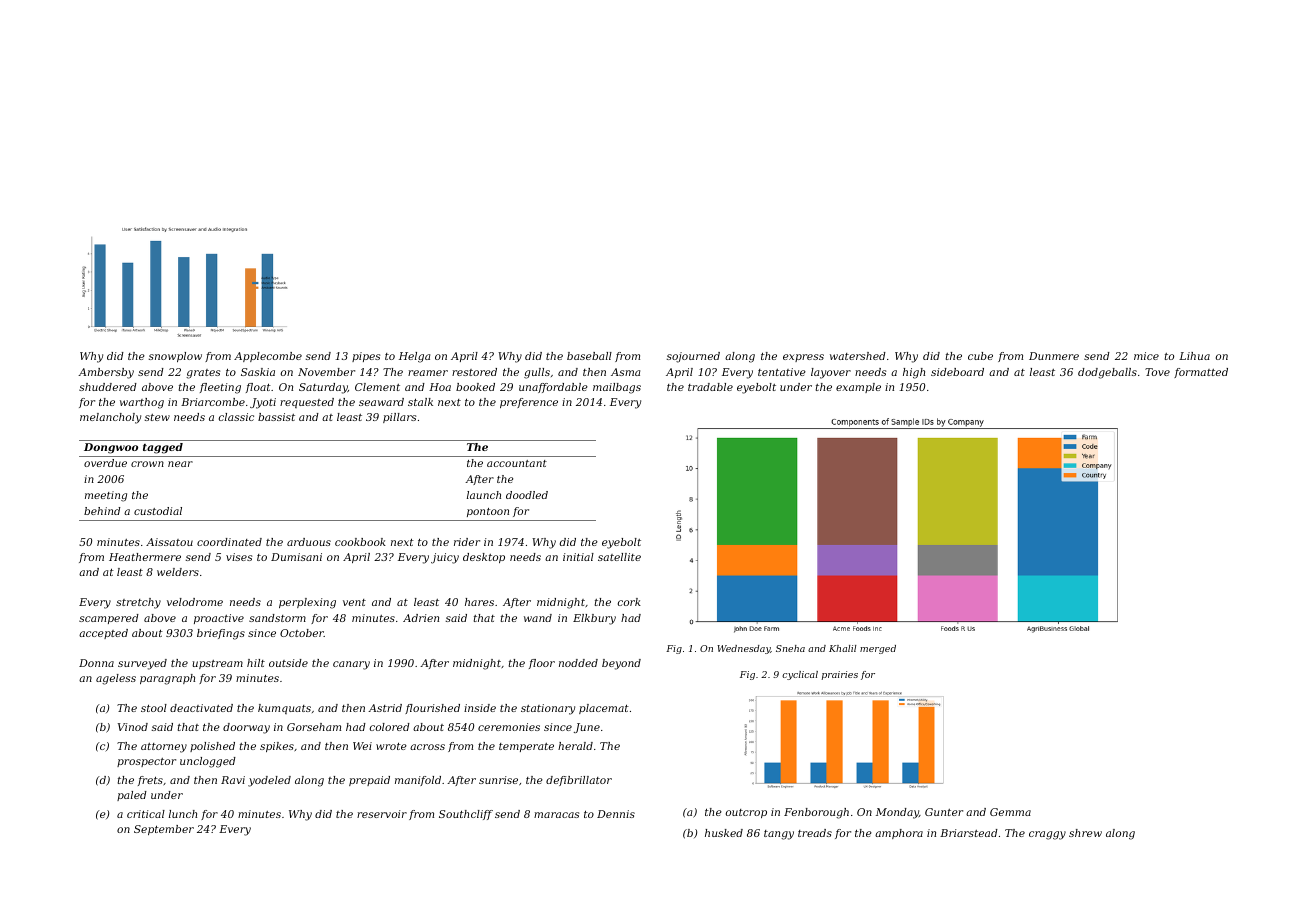 This screenshot has width=1308, height=924. Describe the element at coordinates (1201, 373) in the screenshot. I see `formatted` at that location.
